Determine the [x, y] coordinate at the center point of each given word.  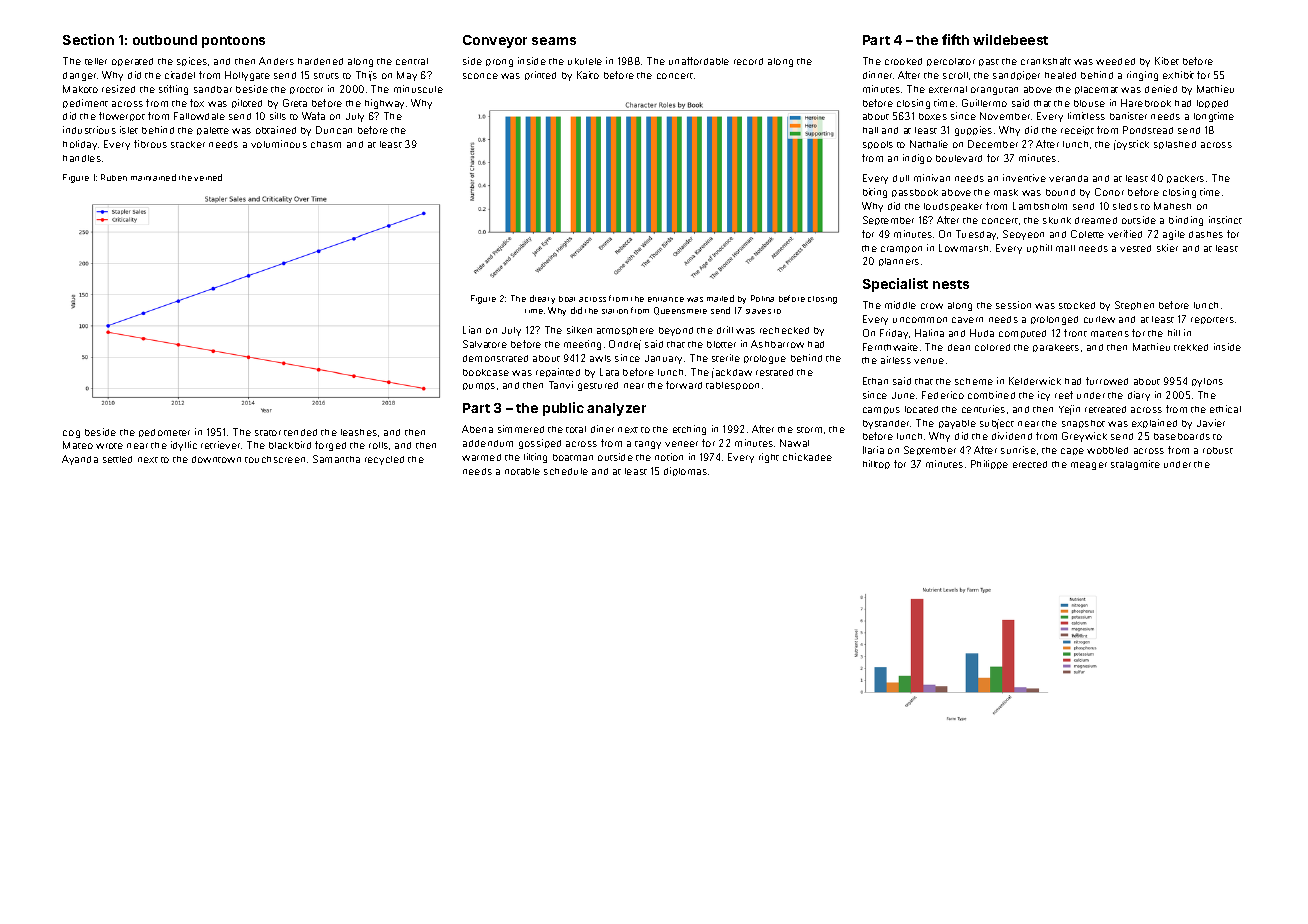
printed [540, 75]
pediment [85, 103]
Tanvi [561, 385]
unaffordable [699, 61]
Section [88, 39]
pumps [479, 386]
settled [117, 459]
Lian [472, 330]
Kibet [1167, 61]
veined [208, 177]
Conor [1109, 192]
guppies [973, 131]
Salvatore [485, 344]
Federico [943, 395]
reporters [1212, 320]
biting [875, 193]
